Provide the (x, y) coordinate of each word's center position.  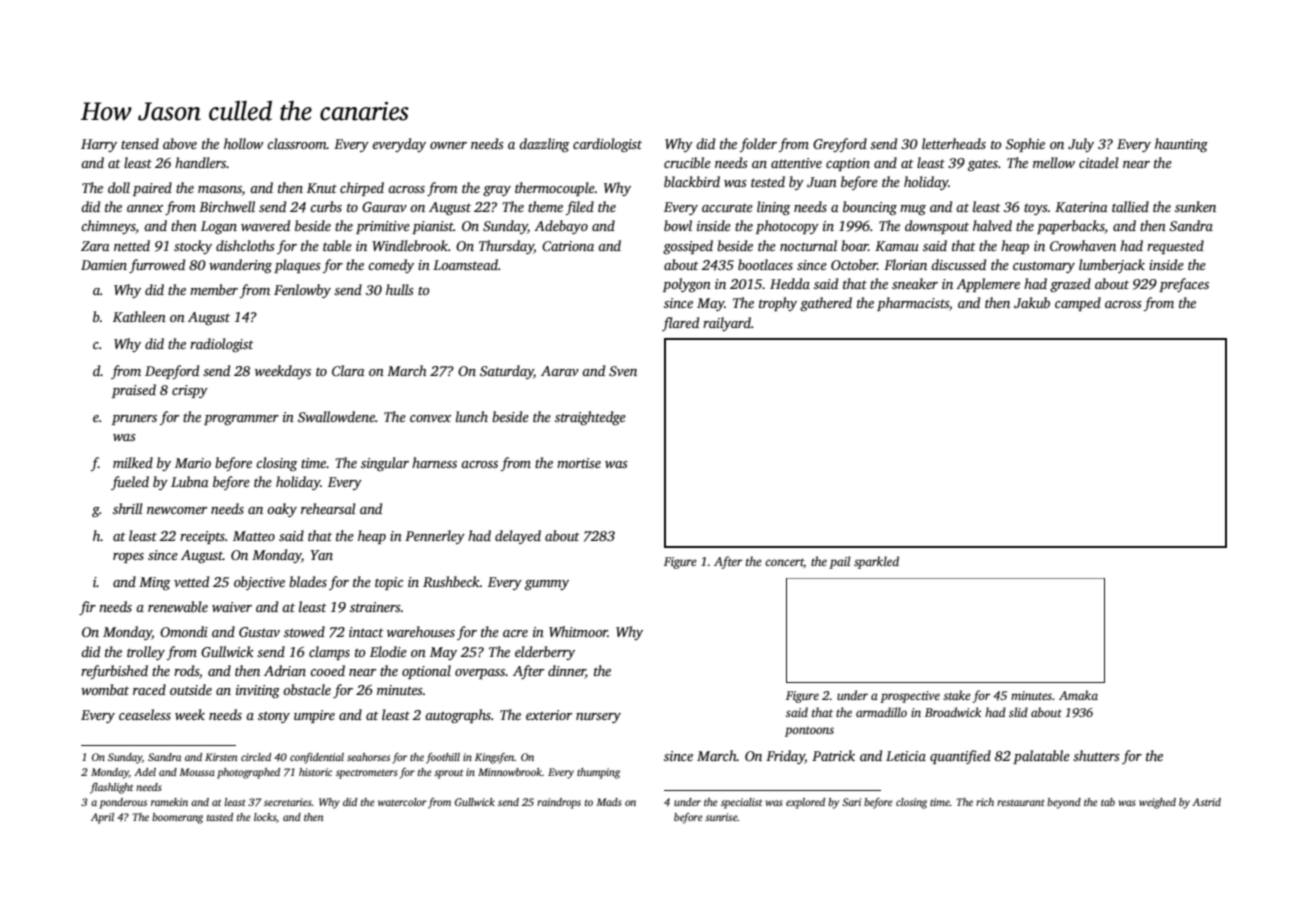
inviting (258, 691)
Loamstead (465, 264)
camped (1078, 304)
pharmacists (913, 304)
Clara (348, 370)
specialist (741, 803)
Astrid (1206, 802)
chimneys (108, 227)
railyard (727, 324)
